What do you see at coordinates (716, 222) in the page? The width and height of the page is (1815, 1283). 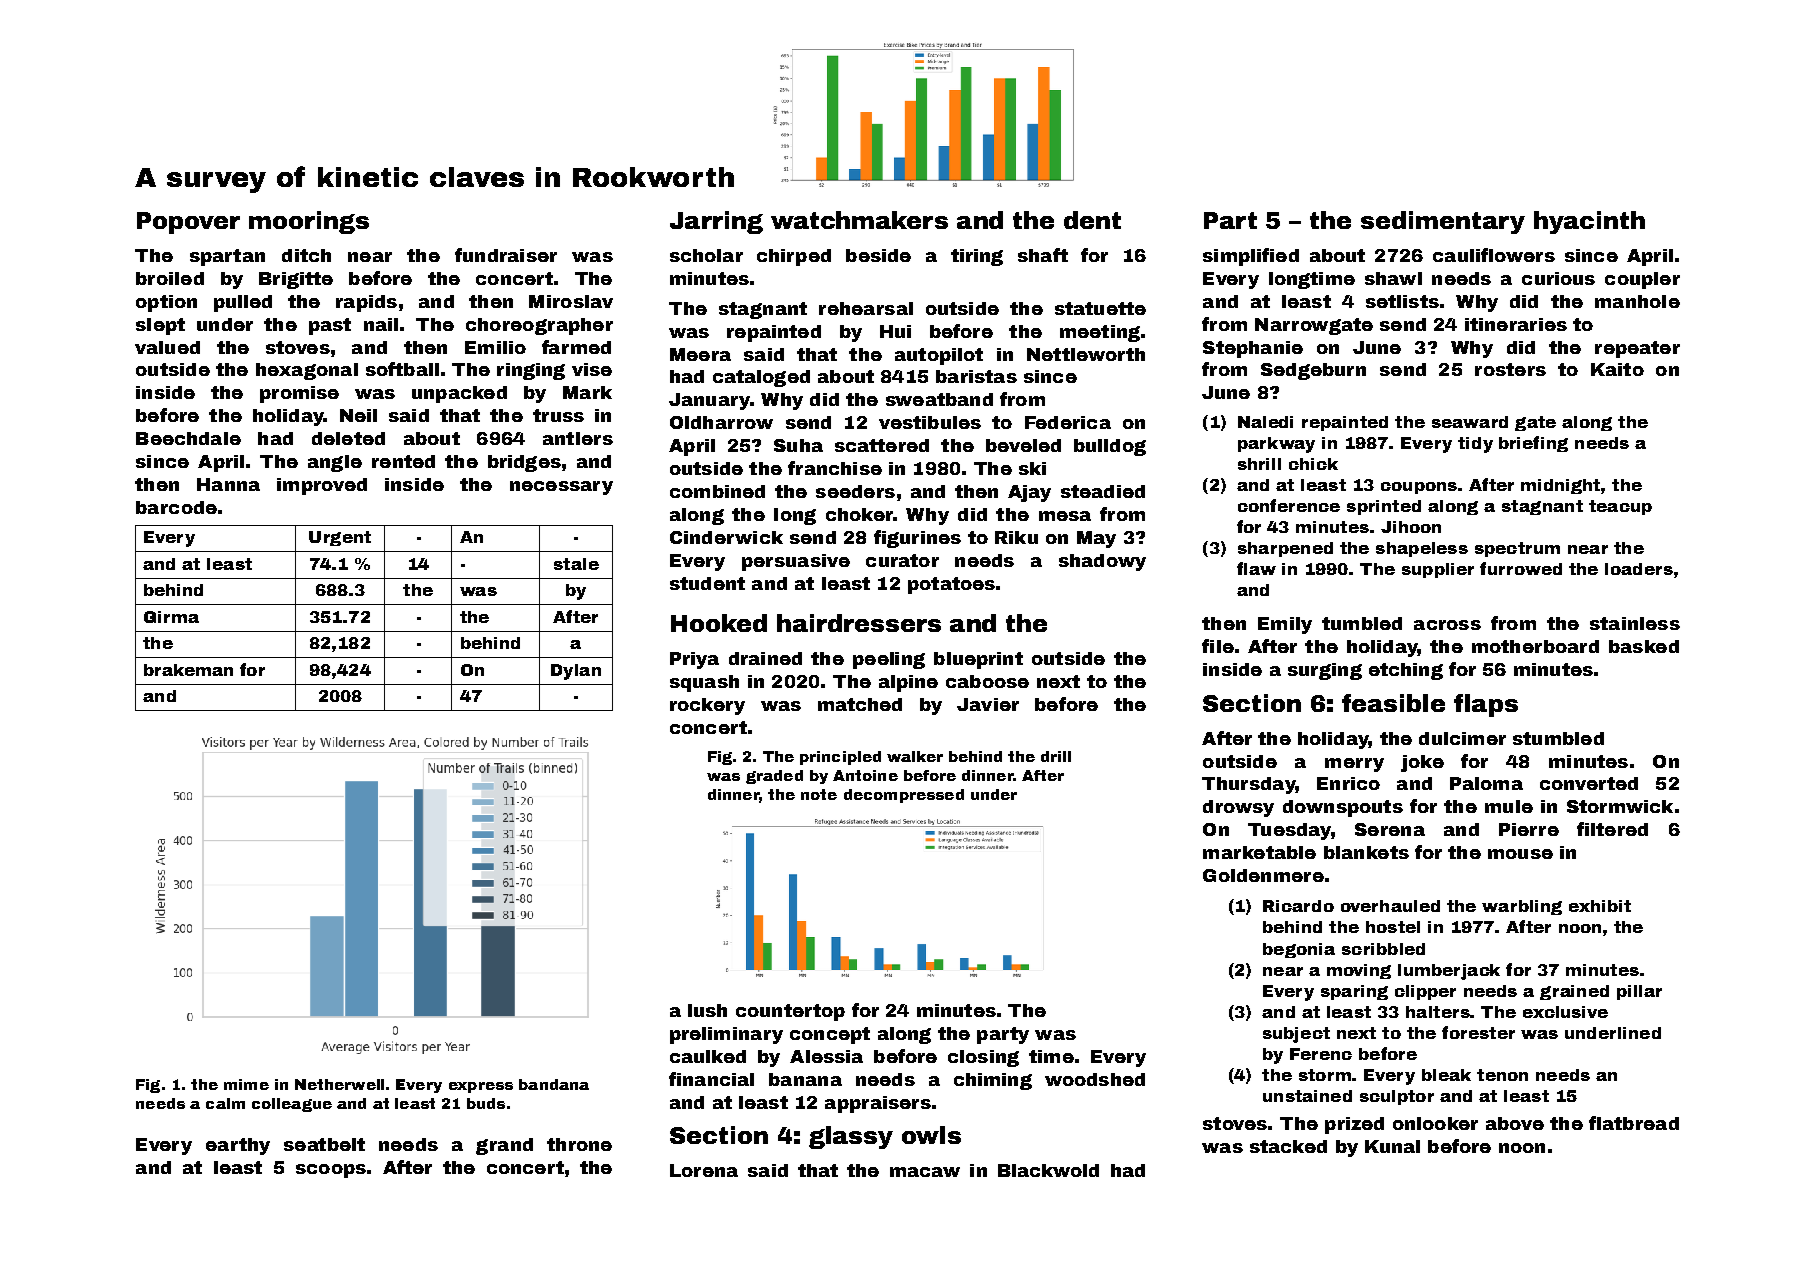 I see `Jarring` at bounding box center [716, 222].
